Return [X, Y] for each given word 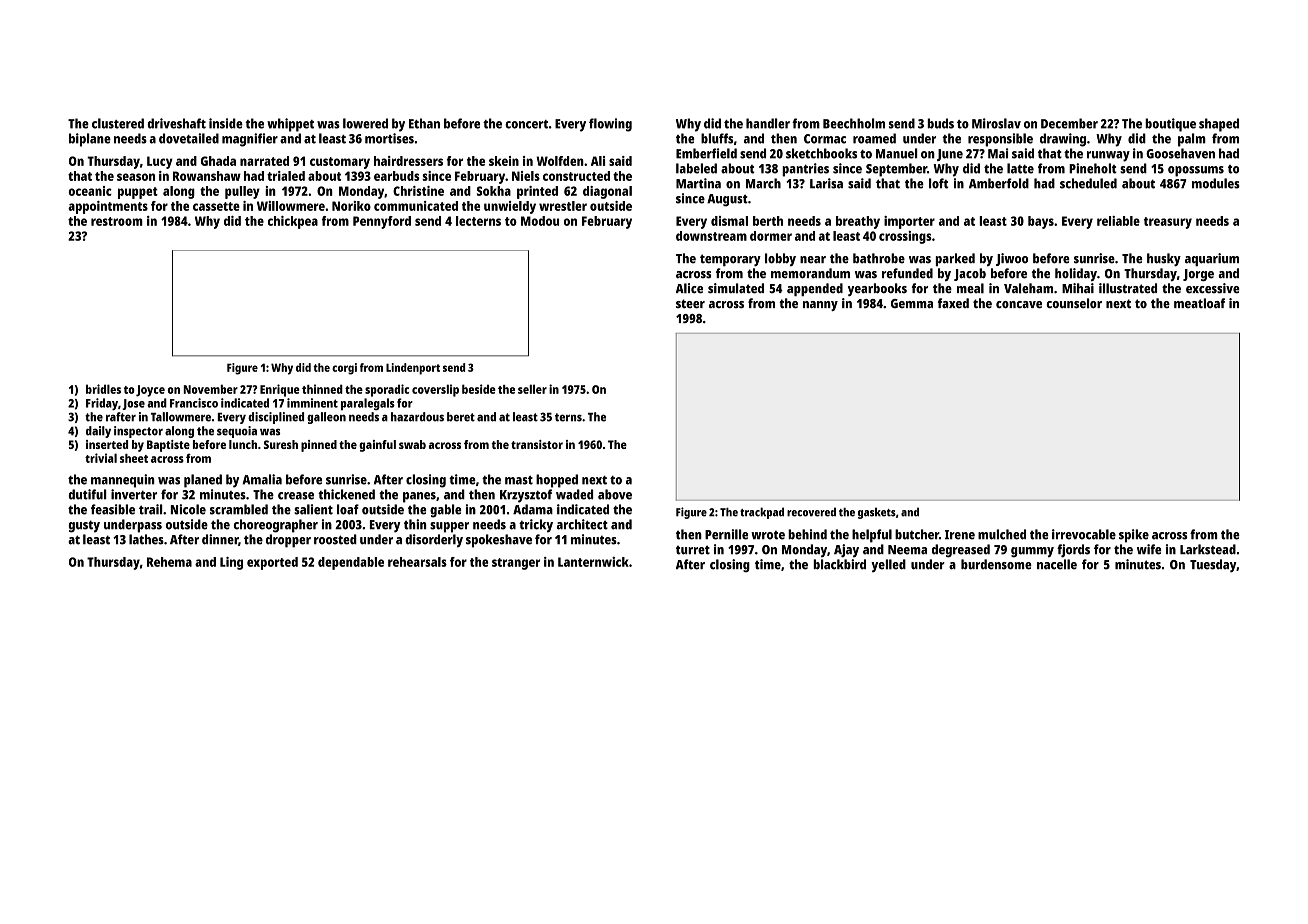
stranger [516, 564]
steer [690, 303]
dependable [351, 563]
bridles [103, 389]
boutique [1170, 125]
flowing [610, 125]
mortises [389, 138]
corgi [344, 369]
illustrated [1128, 288]
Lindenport [413, 369]
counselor [1074, 303]
